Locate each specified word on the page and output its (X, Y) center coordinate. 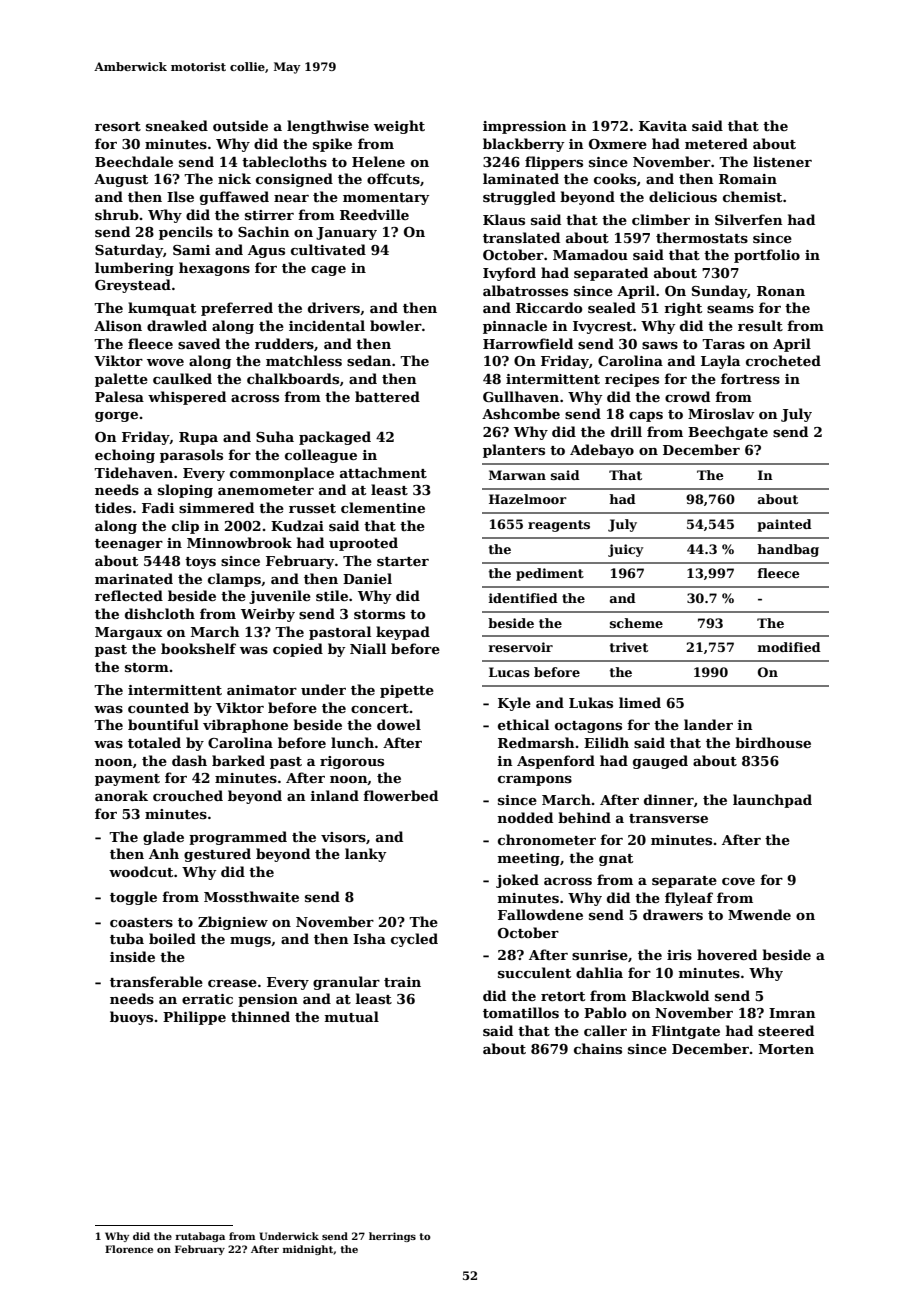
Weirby (268, 615)
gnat (616, 860)
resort (118, 126)
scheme (636, 623)
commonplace (282, 474)
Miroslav (721, 413)
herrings (392, 1237)
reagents (559, 526)
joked (517, 881)
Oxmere (618, 144)
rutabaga (200, 1237)
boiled (172, 938)
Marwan (517, 475)
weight (399, 127)
